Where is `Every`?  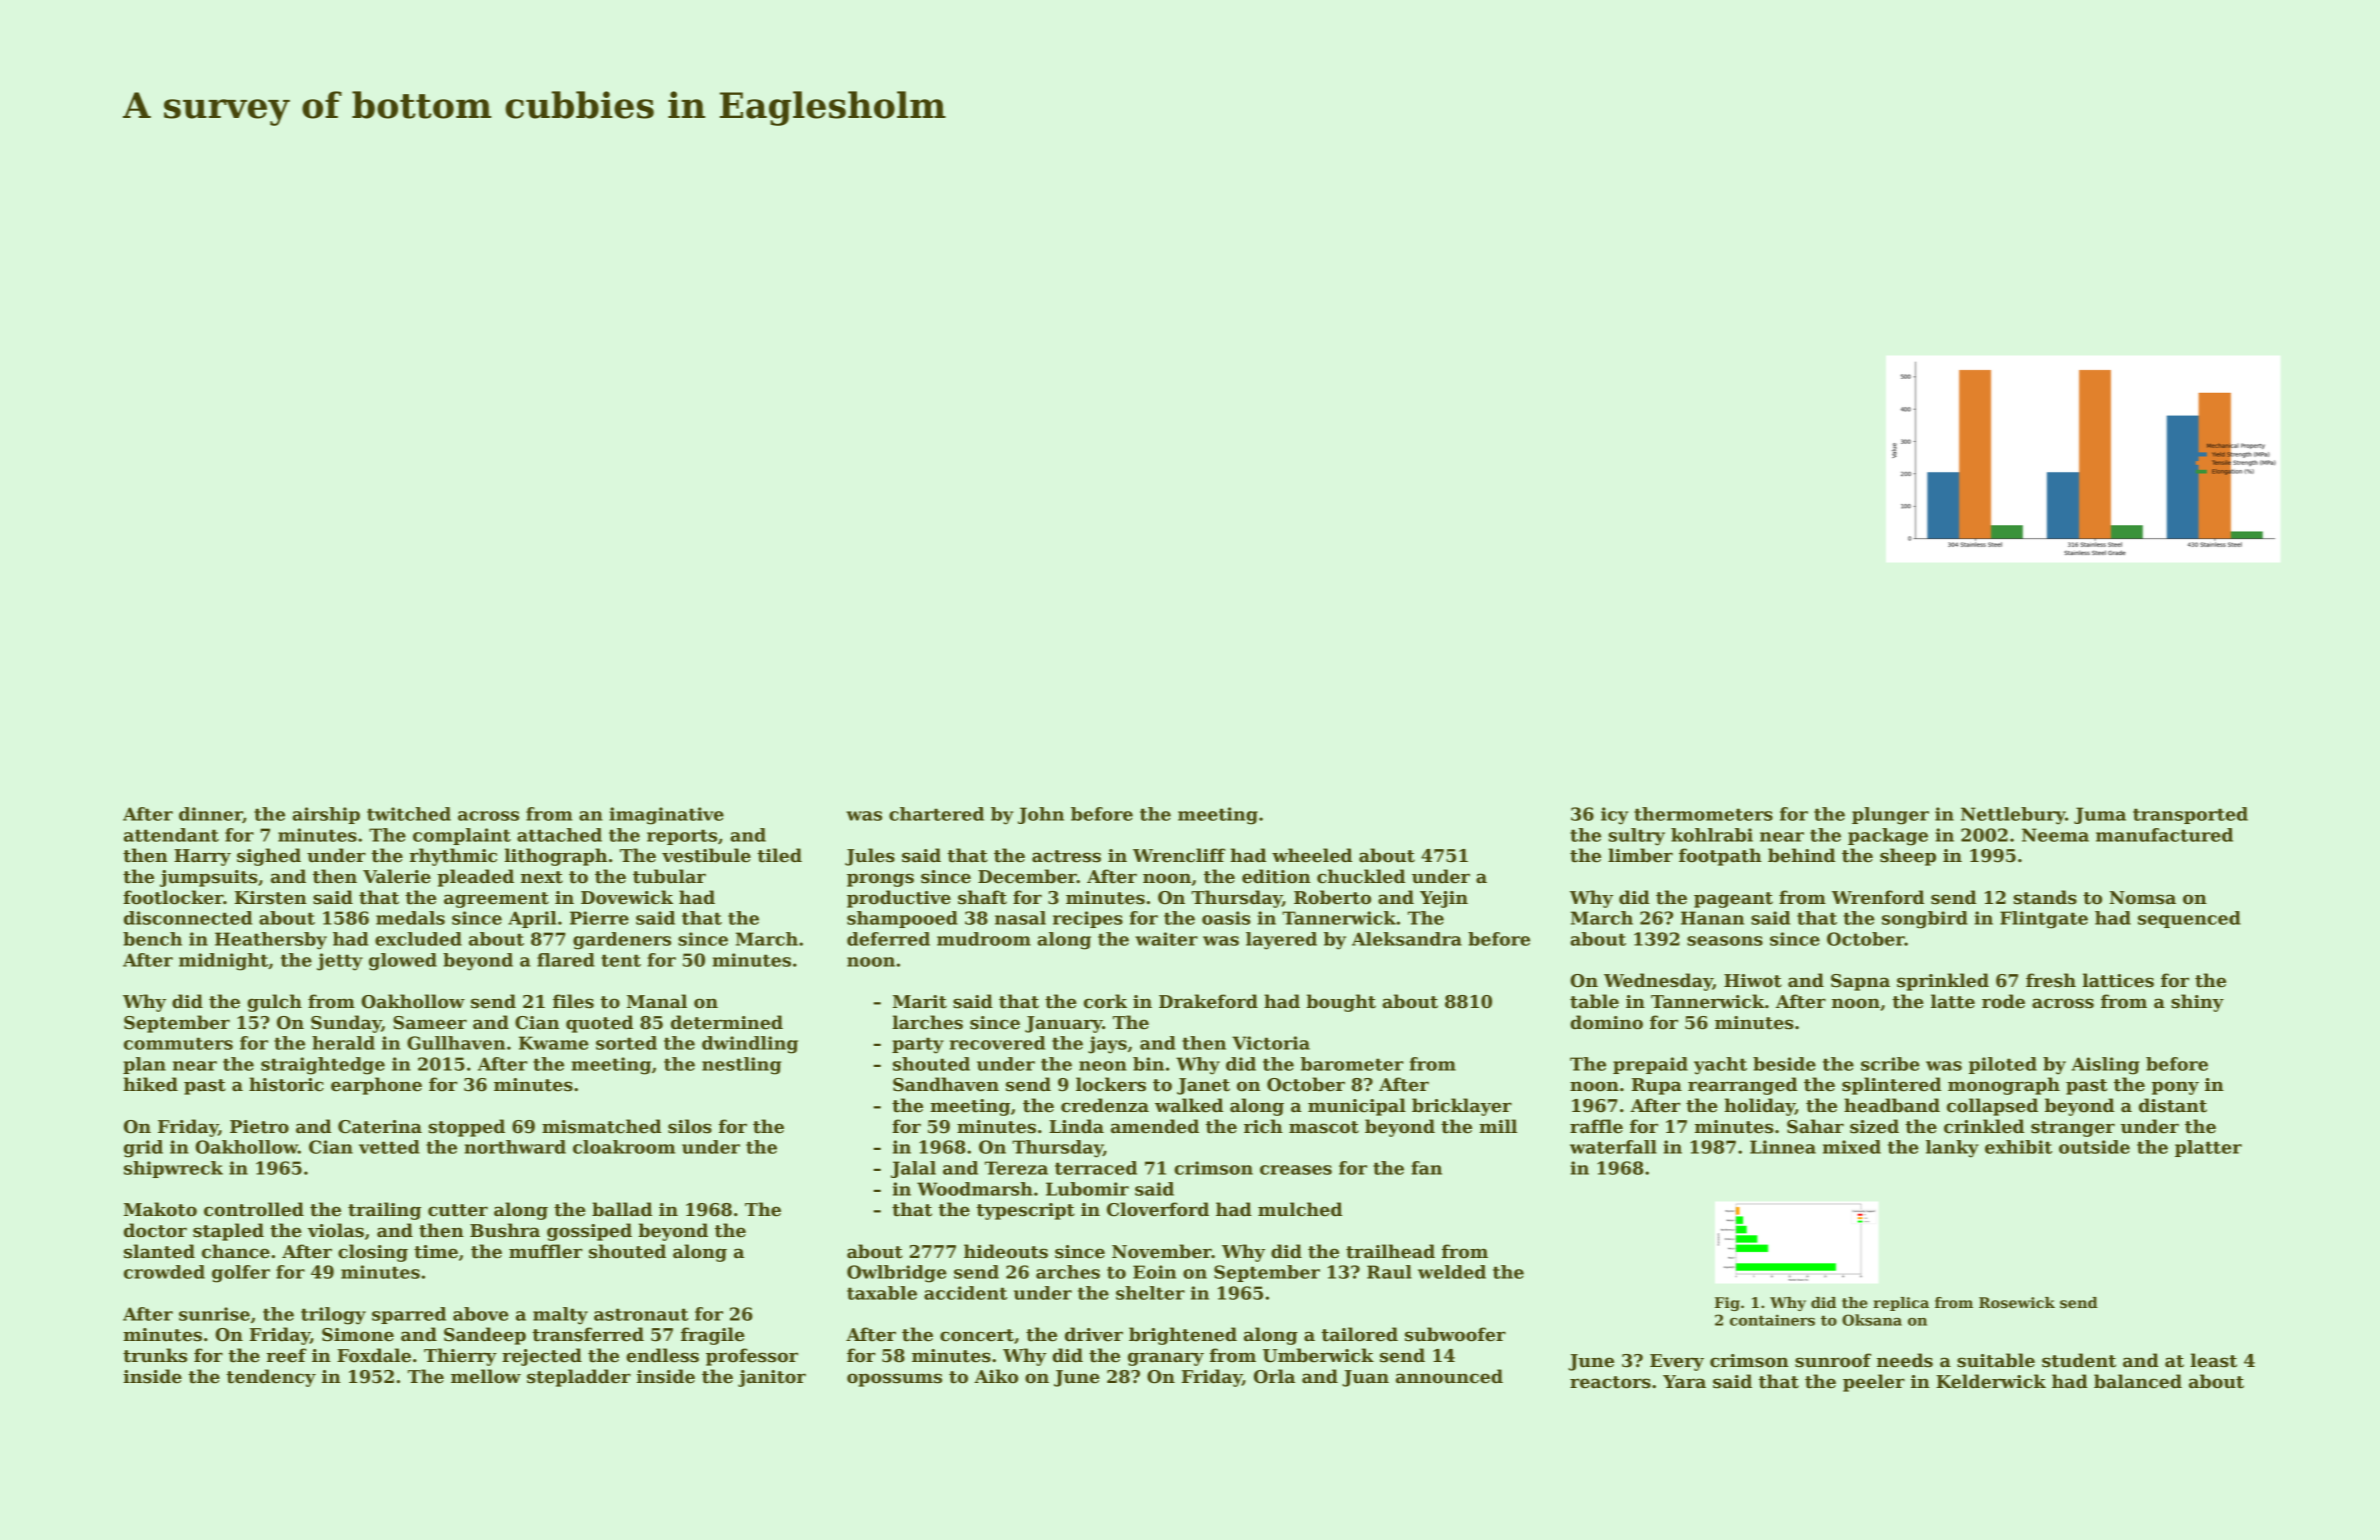
Every is located at coordinates (1677, 1362).
